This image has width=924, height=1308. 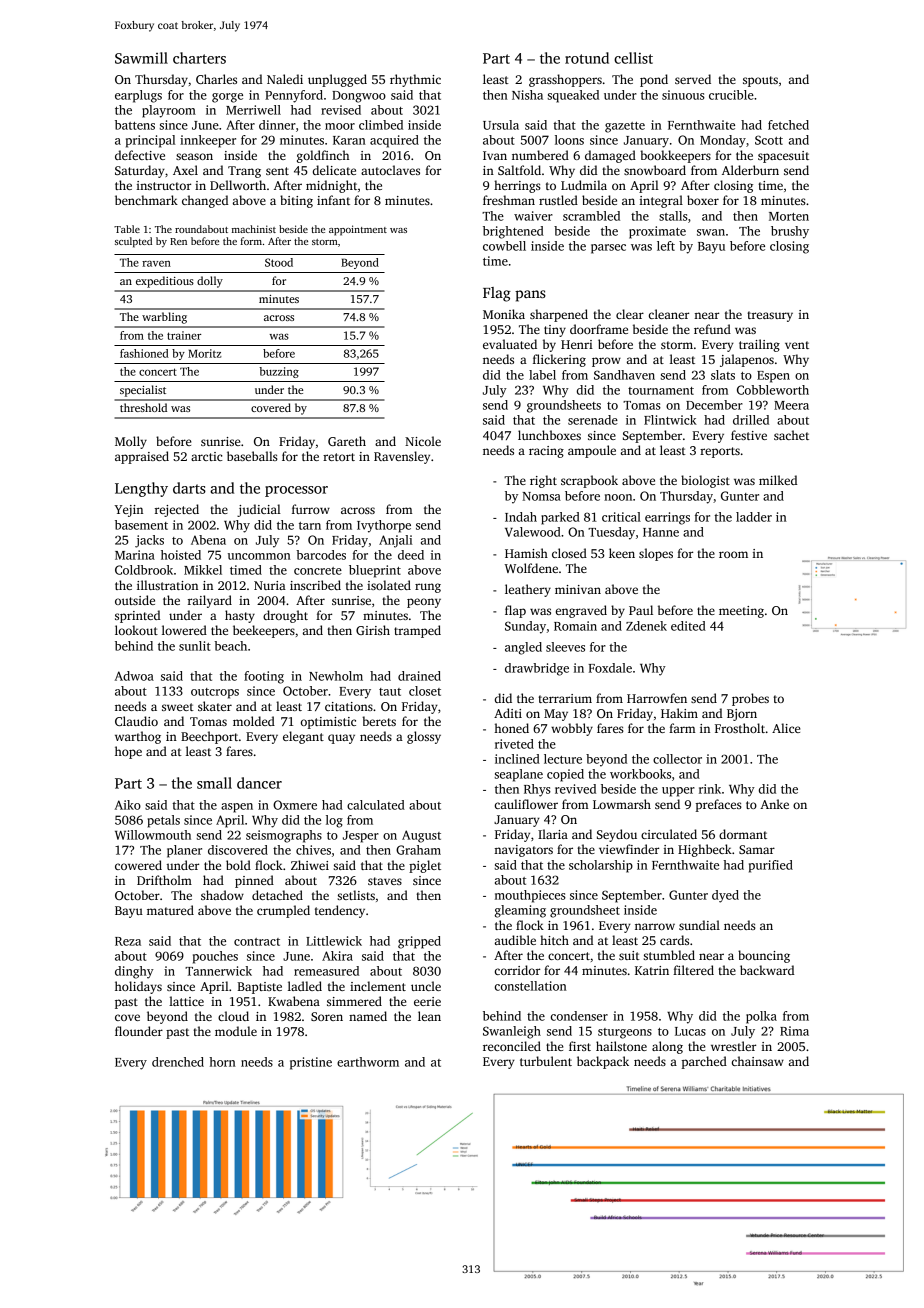 I want to click on rejected, so click(x=177, y=510).
